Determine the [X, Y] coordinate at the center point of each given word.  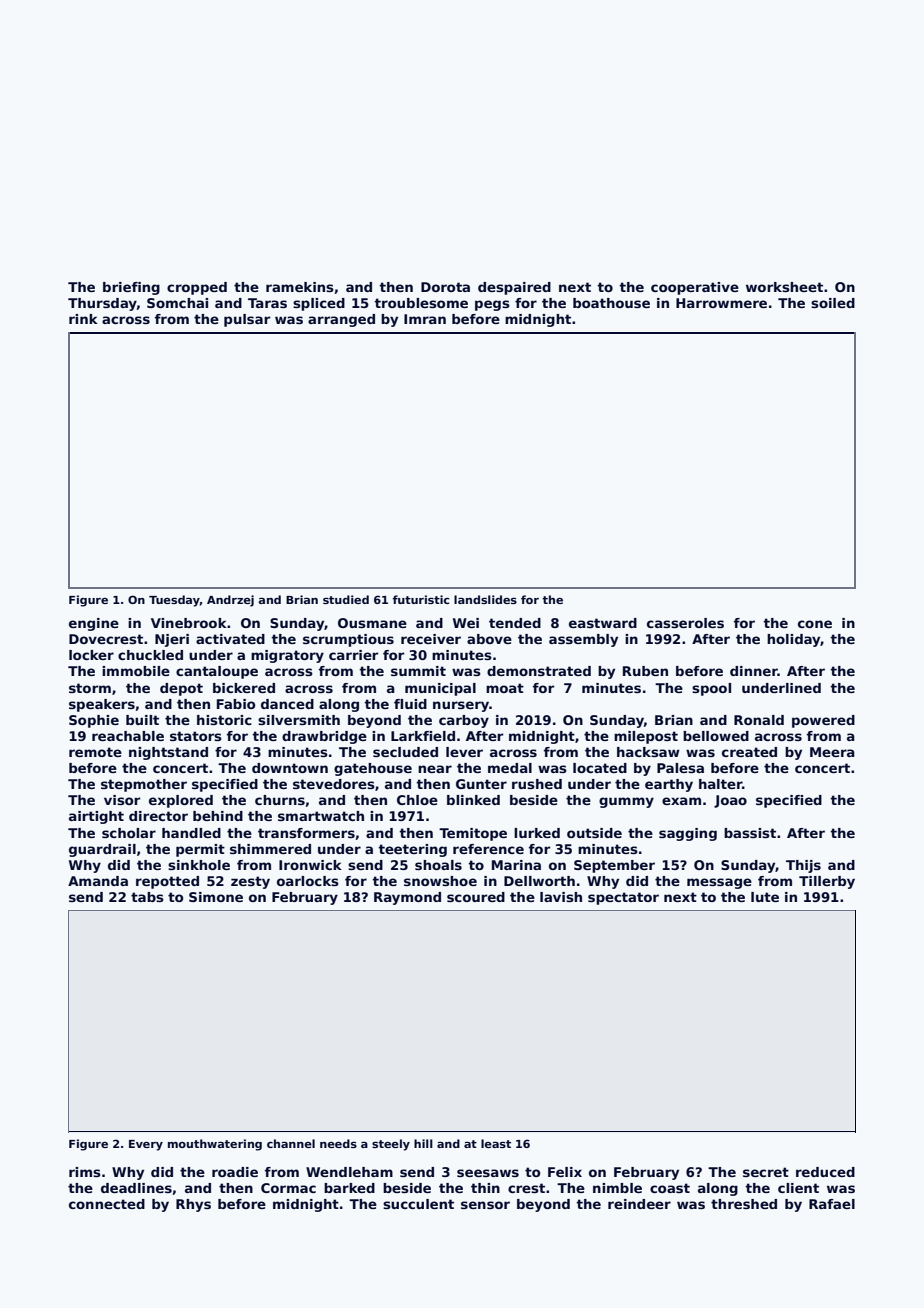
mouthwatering [215, 1145]
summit [418, 671]
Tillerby [827, 882]
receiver [431, 639]
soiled [833, 303]
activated [230, 639]
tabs [147, 897]
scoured [476, 897]
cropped [197, 288]
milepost [646, 737]
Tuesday [174, 601]
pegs [492, 305]
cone [815, 624]
